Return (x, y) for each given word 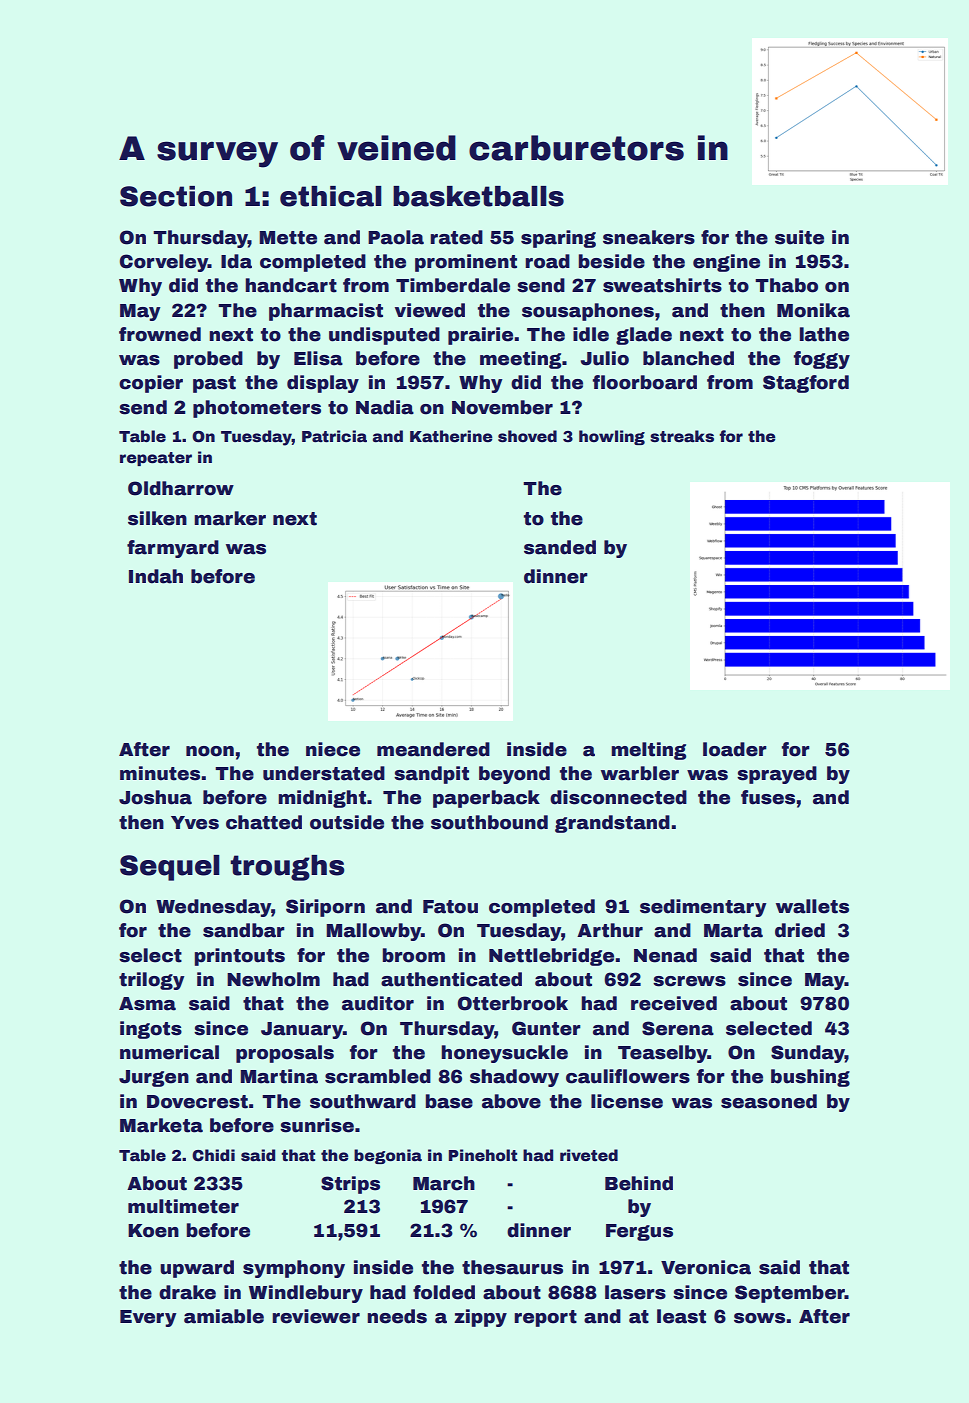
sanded (560, 547)
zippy (480, 1318)
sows (759, 1318)
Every (148, 1318)
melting (648, 751)
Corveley (164, 263)
